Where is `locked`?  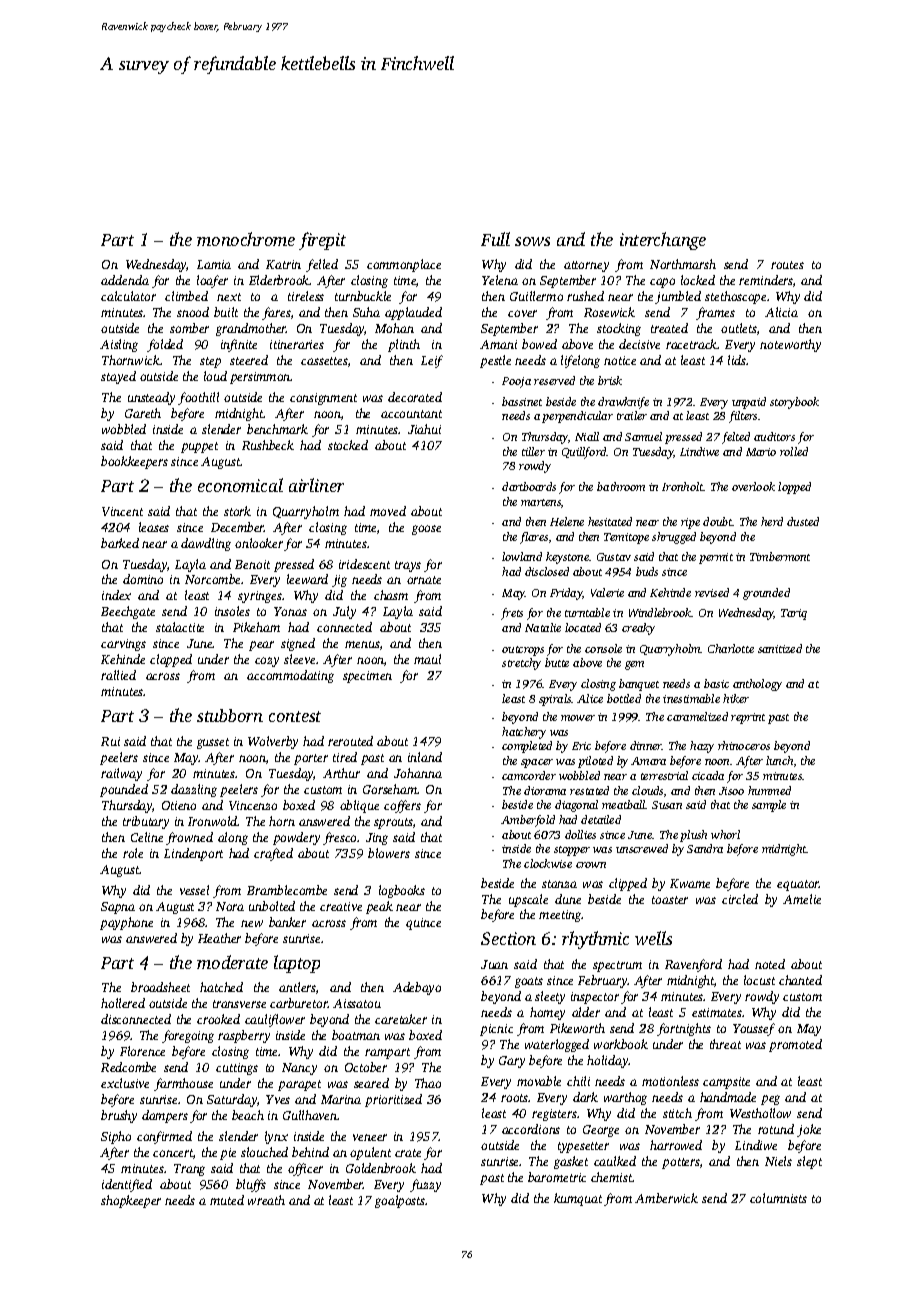 locked is located at coordinates (698, 280).
